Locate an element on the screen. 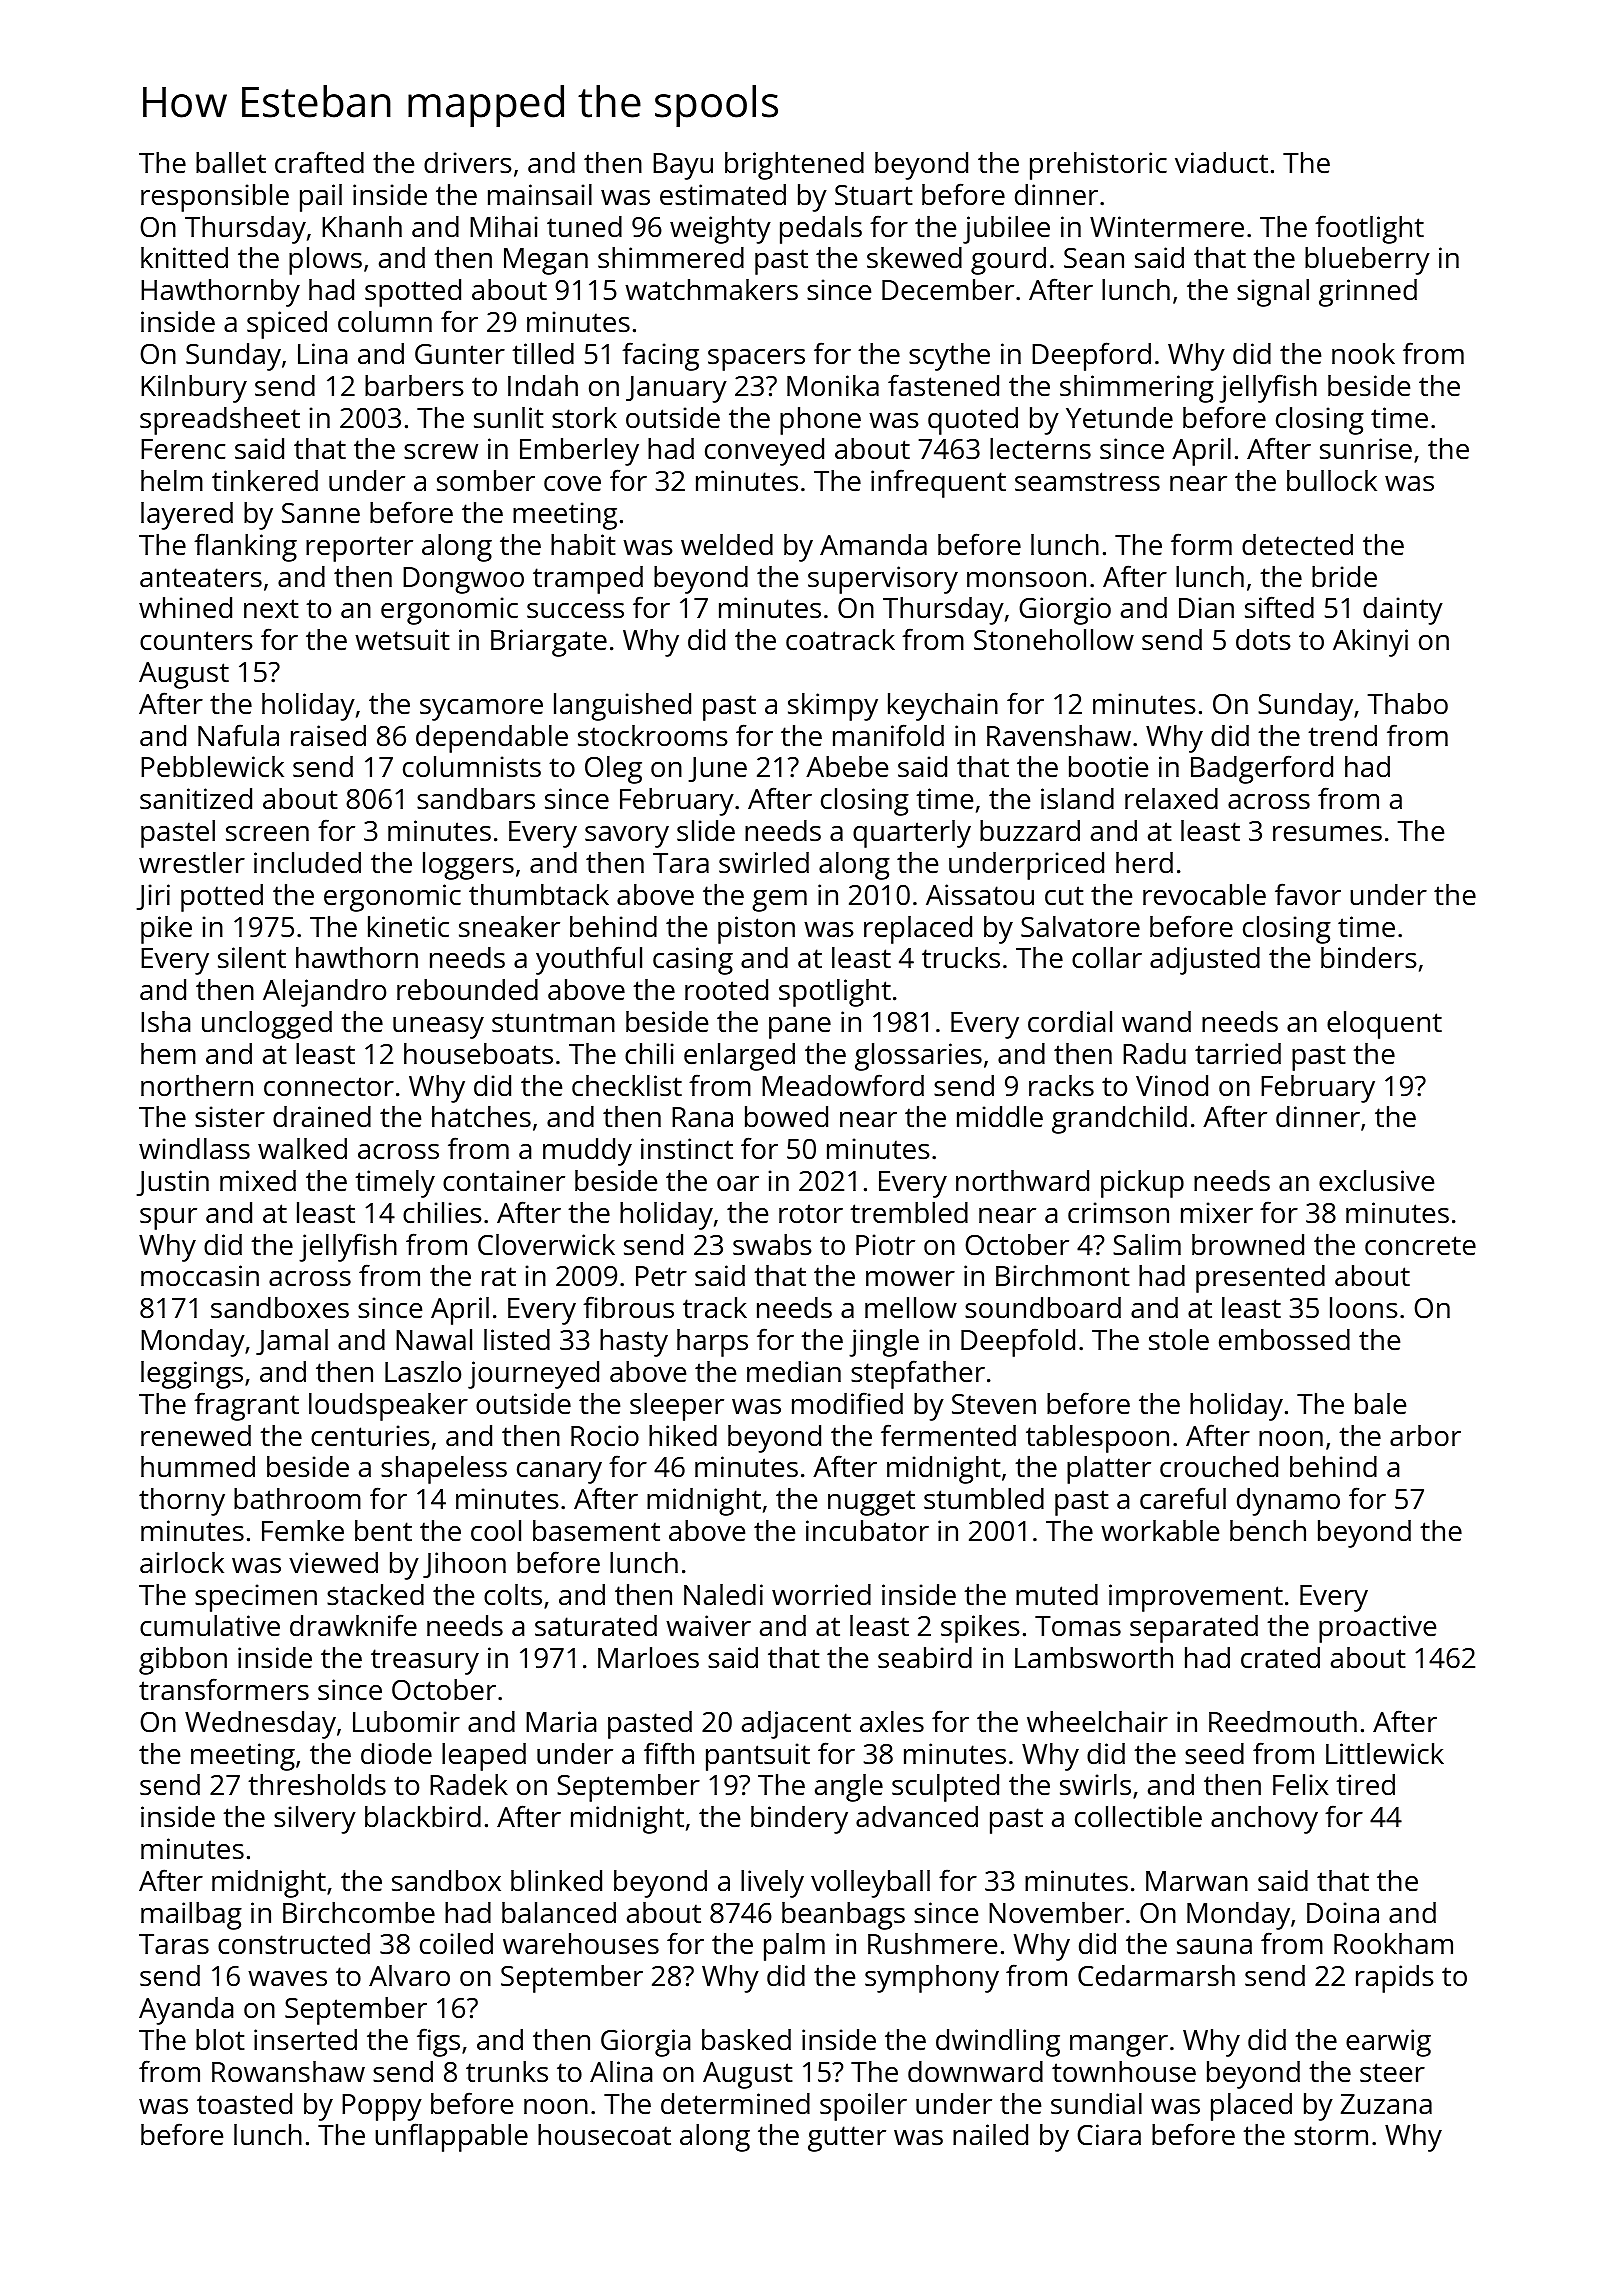  bowed is located at coordinates (786, 1117).
